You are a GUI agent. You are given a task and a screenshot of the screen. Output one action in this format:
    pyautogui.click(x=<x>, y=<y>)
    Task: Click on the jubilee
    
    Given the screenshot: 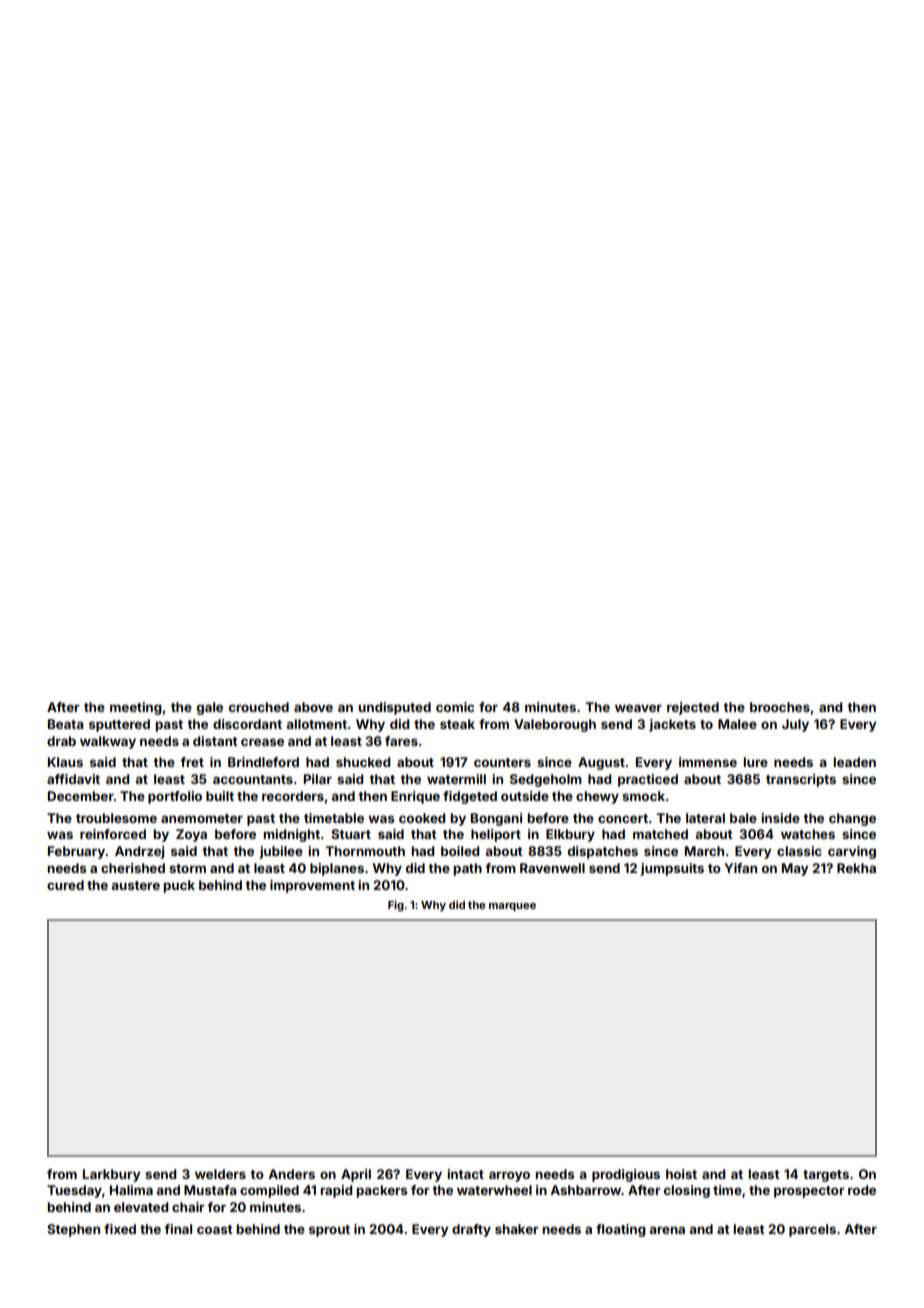 What is the action you would take?
    pyautogui.click(x=281, y=852)
